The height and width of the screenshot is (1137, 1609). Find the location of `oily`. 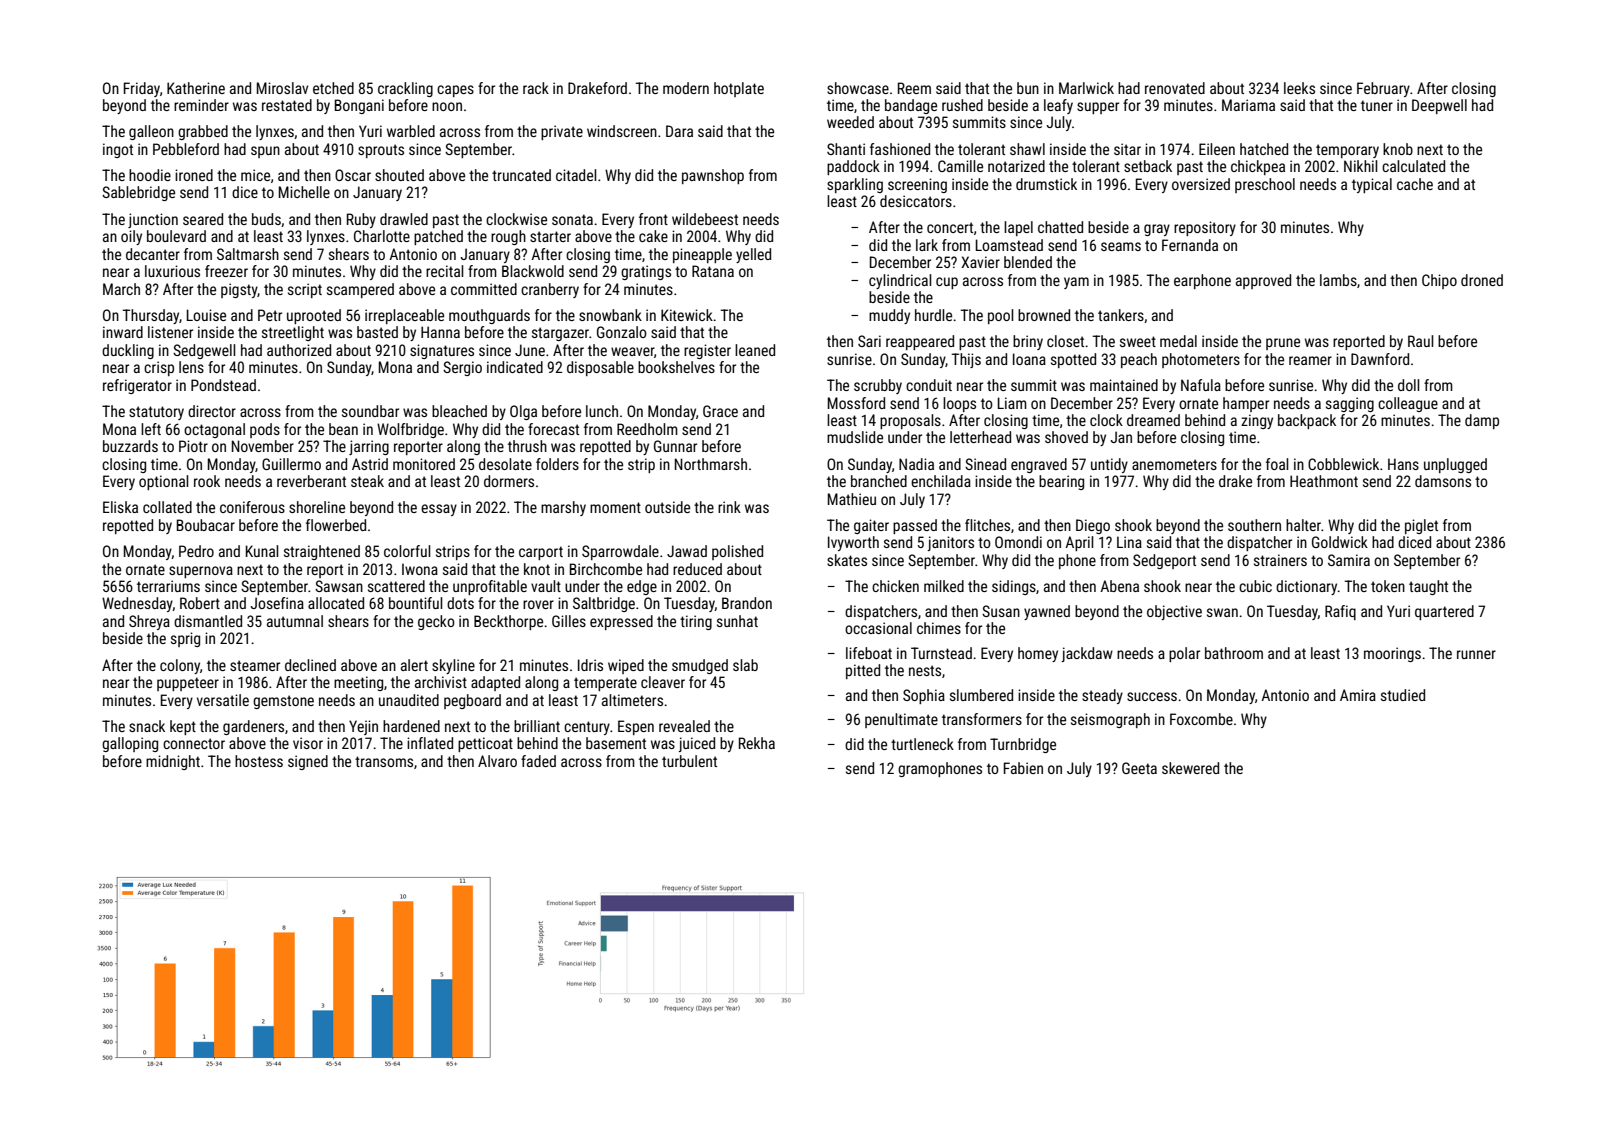

oily is located at coordinates (131, 237).
